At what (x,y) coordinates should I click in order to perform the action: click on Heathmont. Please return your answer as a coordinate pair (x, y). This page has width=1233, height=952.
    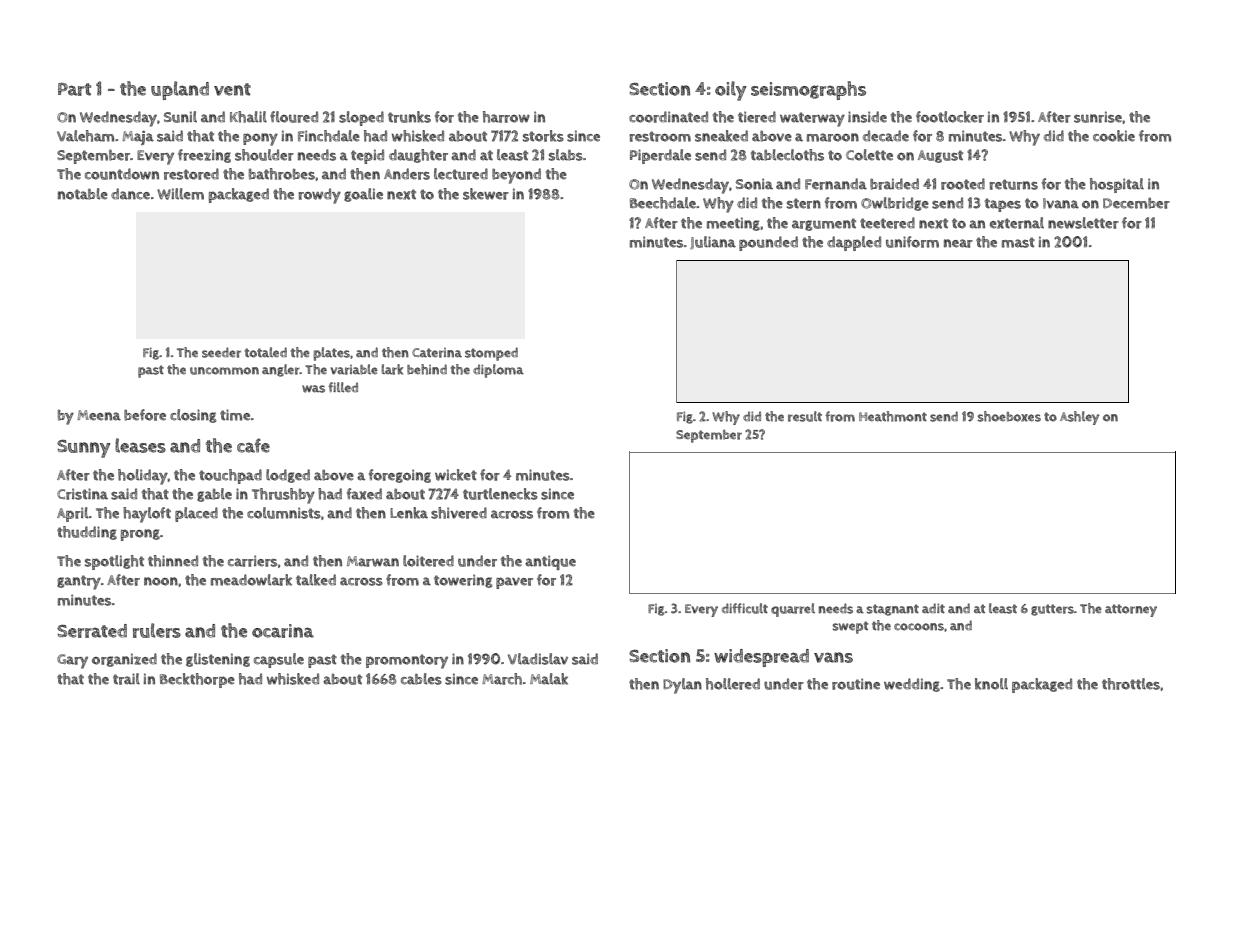
    Looking at the image, I should click on (893, 416).
